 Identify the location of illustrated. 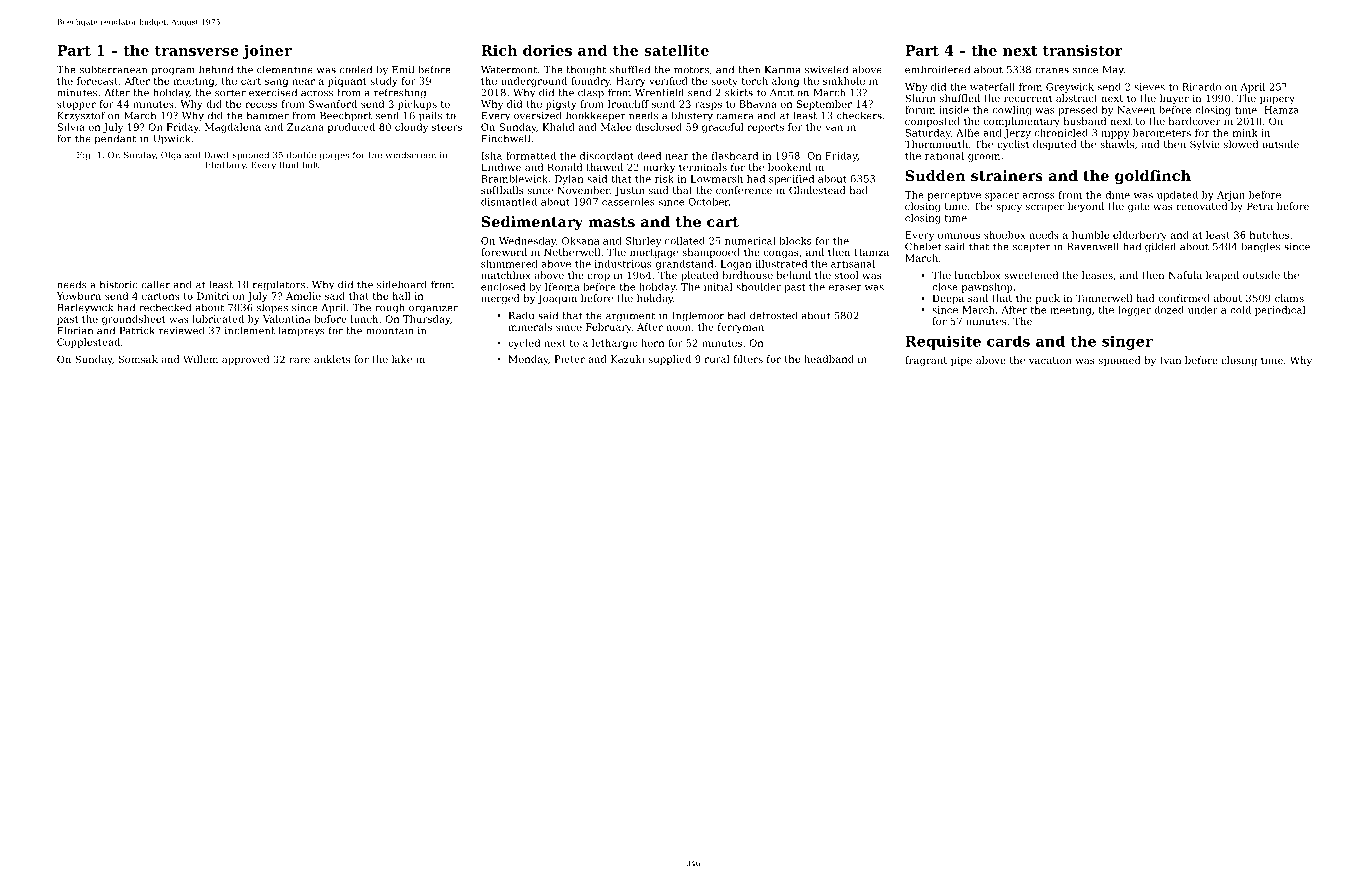
(781, 264).
